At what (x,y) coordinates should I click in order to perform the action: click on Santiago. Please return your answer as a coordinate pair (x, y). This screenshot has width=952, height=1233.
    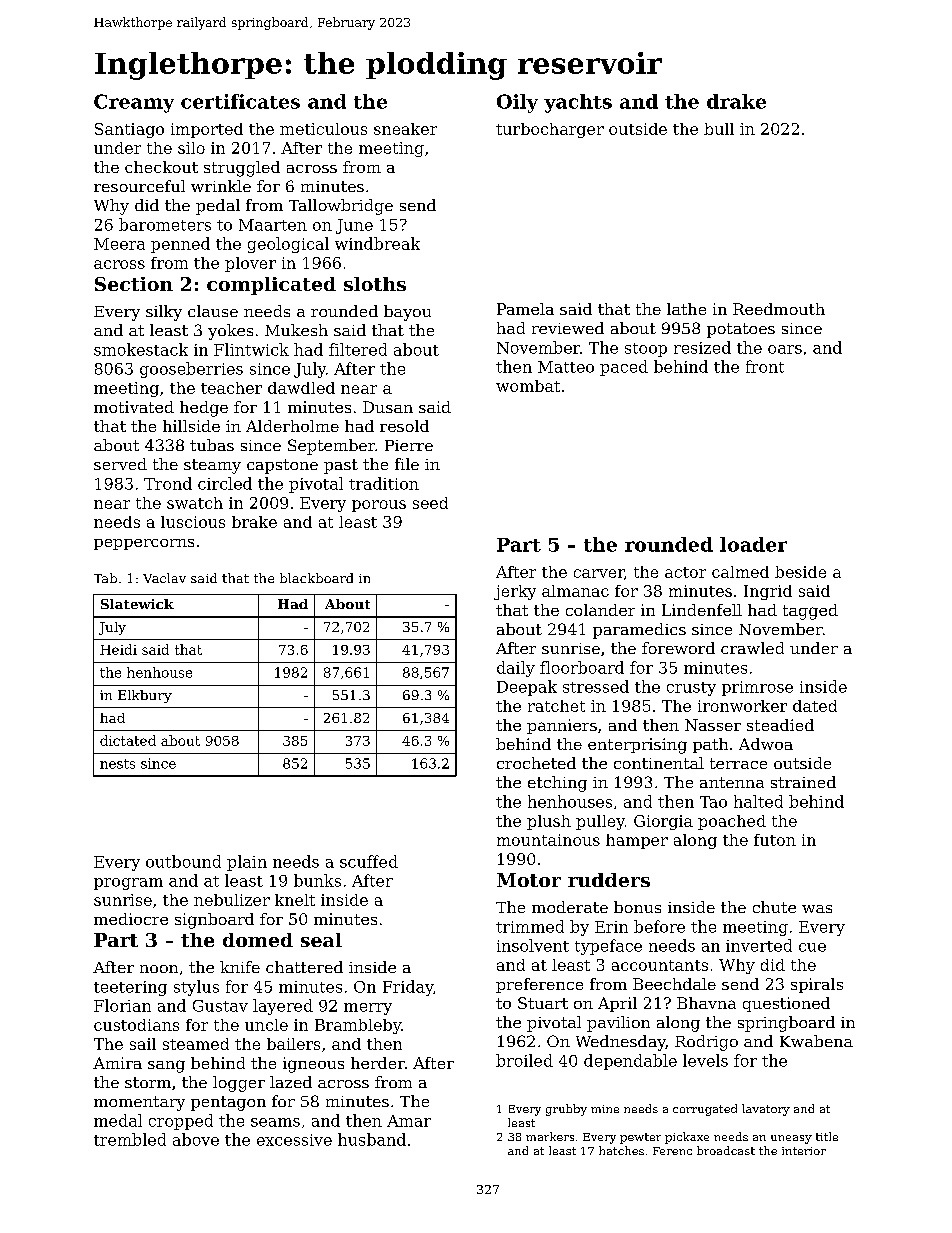
    Looking at the image, I should click on (129, 130).
